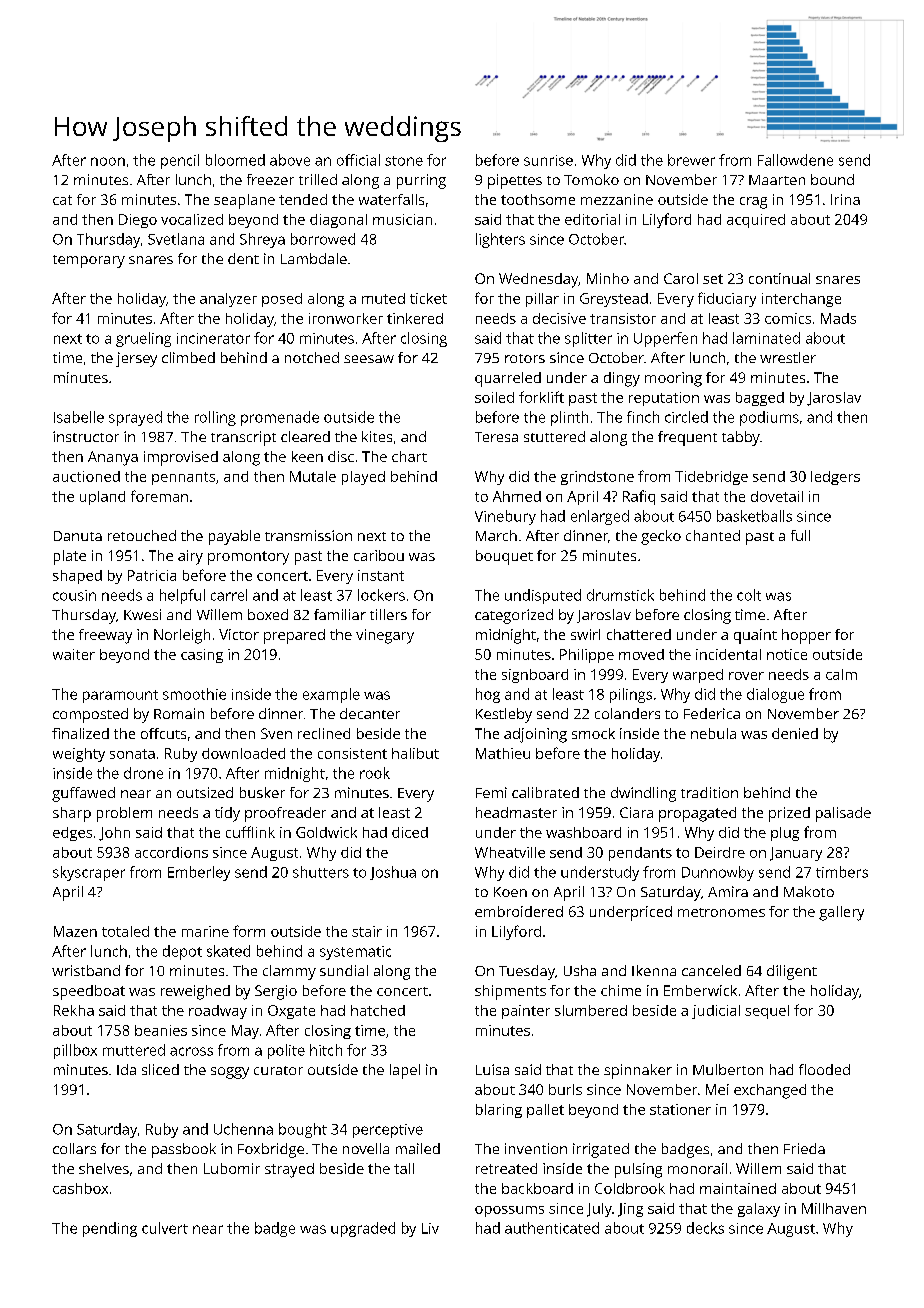 Image resolution: width=924 pixels, height=1308 pixels. Describe the element at coordinates (769, 418) in the screenshot. I see `podiums` at that location.
